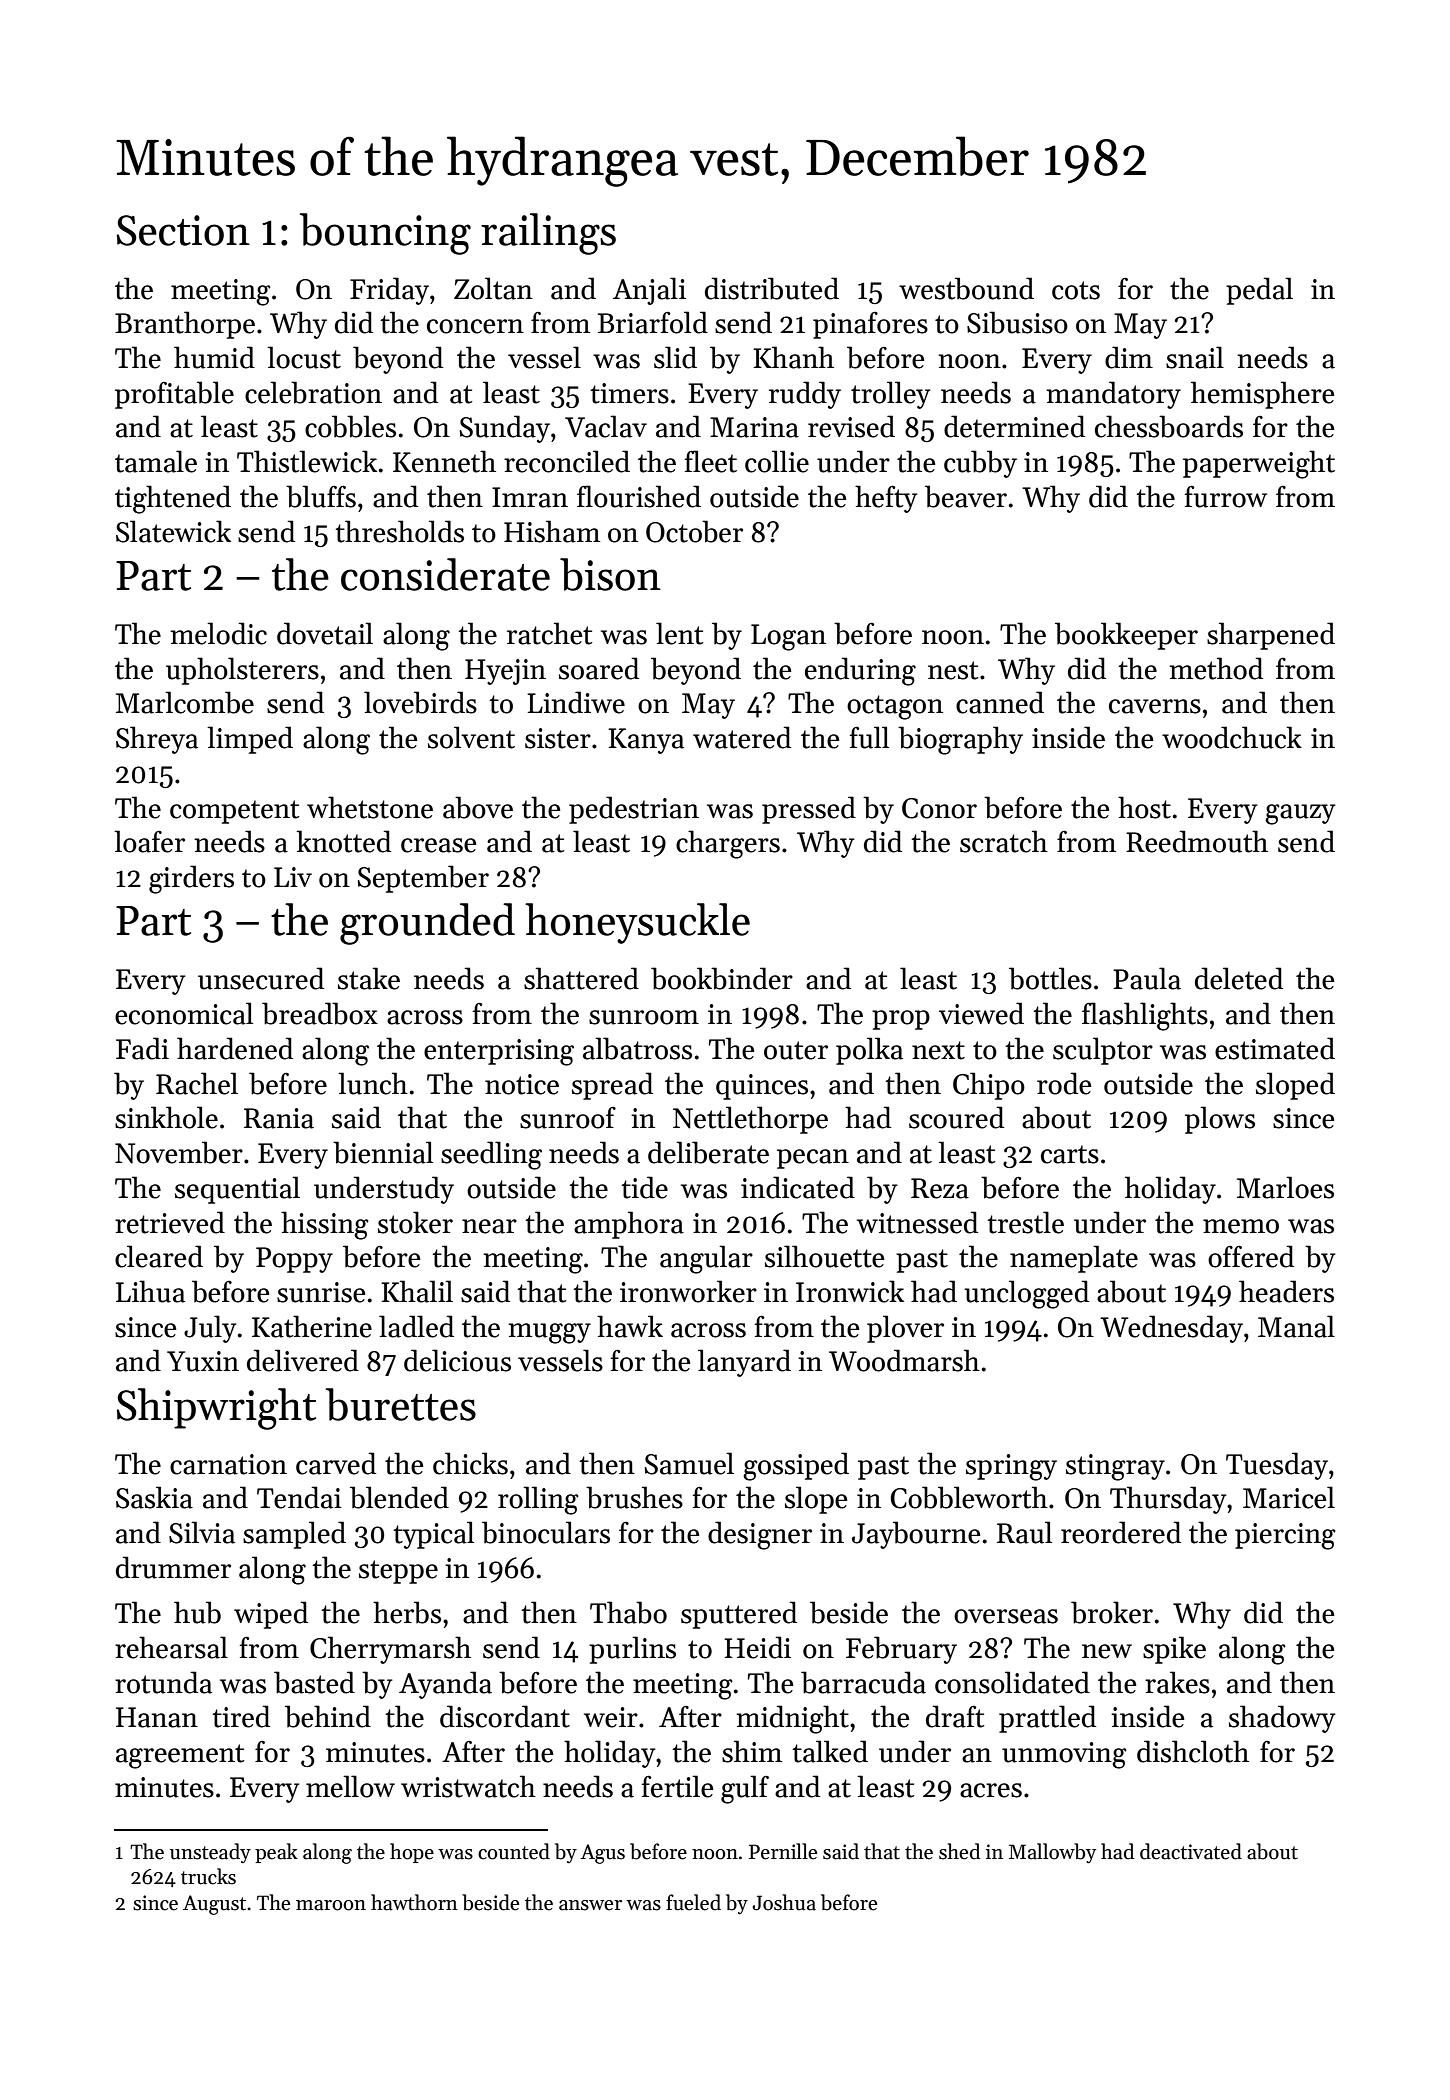 The height and width of the document is (2100, 1450). I want to click on trucks, so click(208, 1876).
